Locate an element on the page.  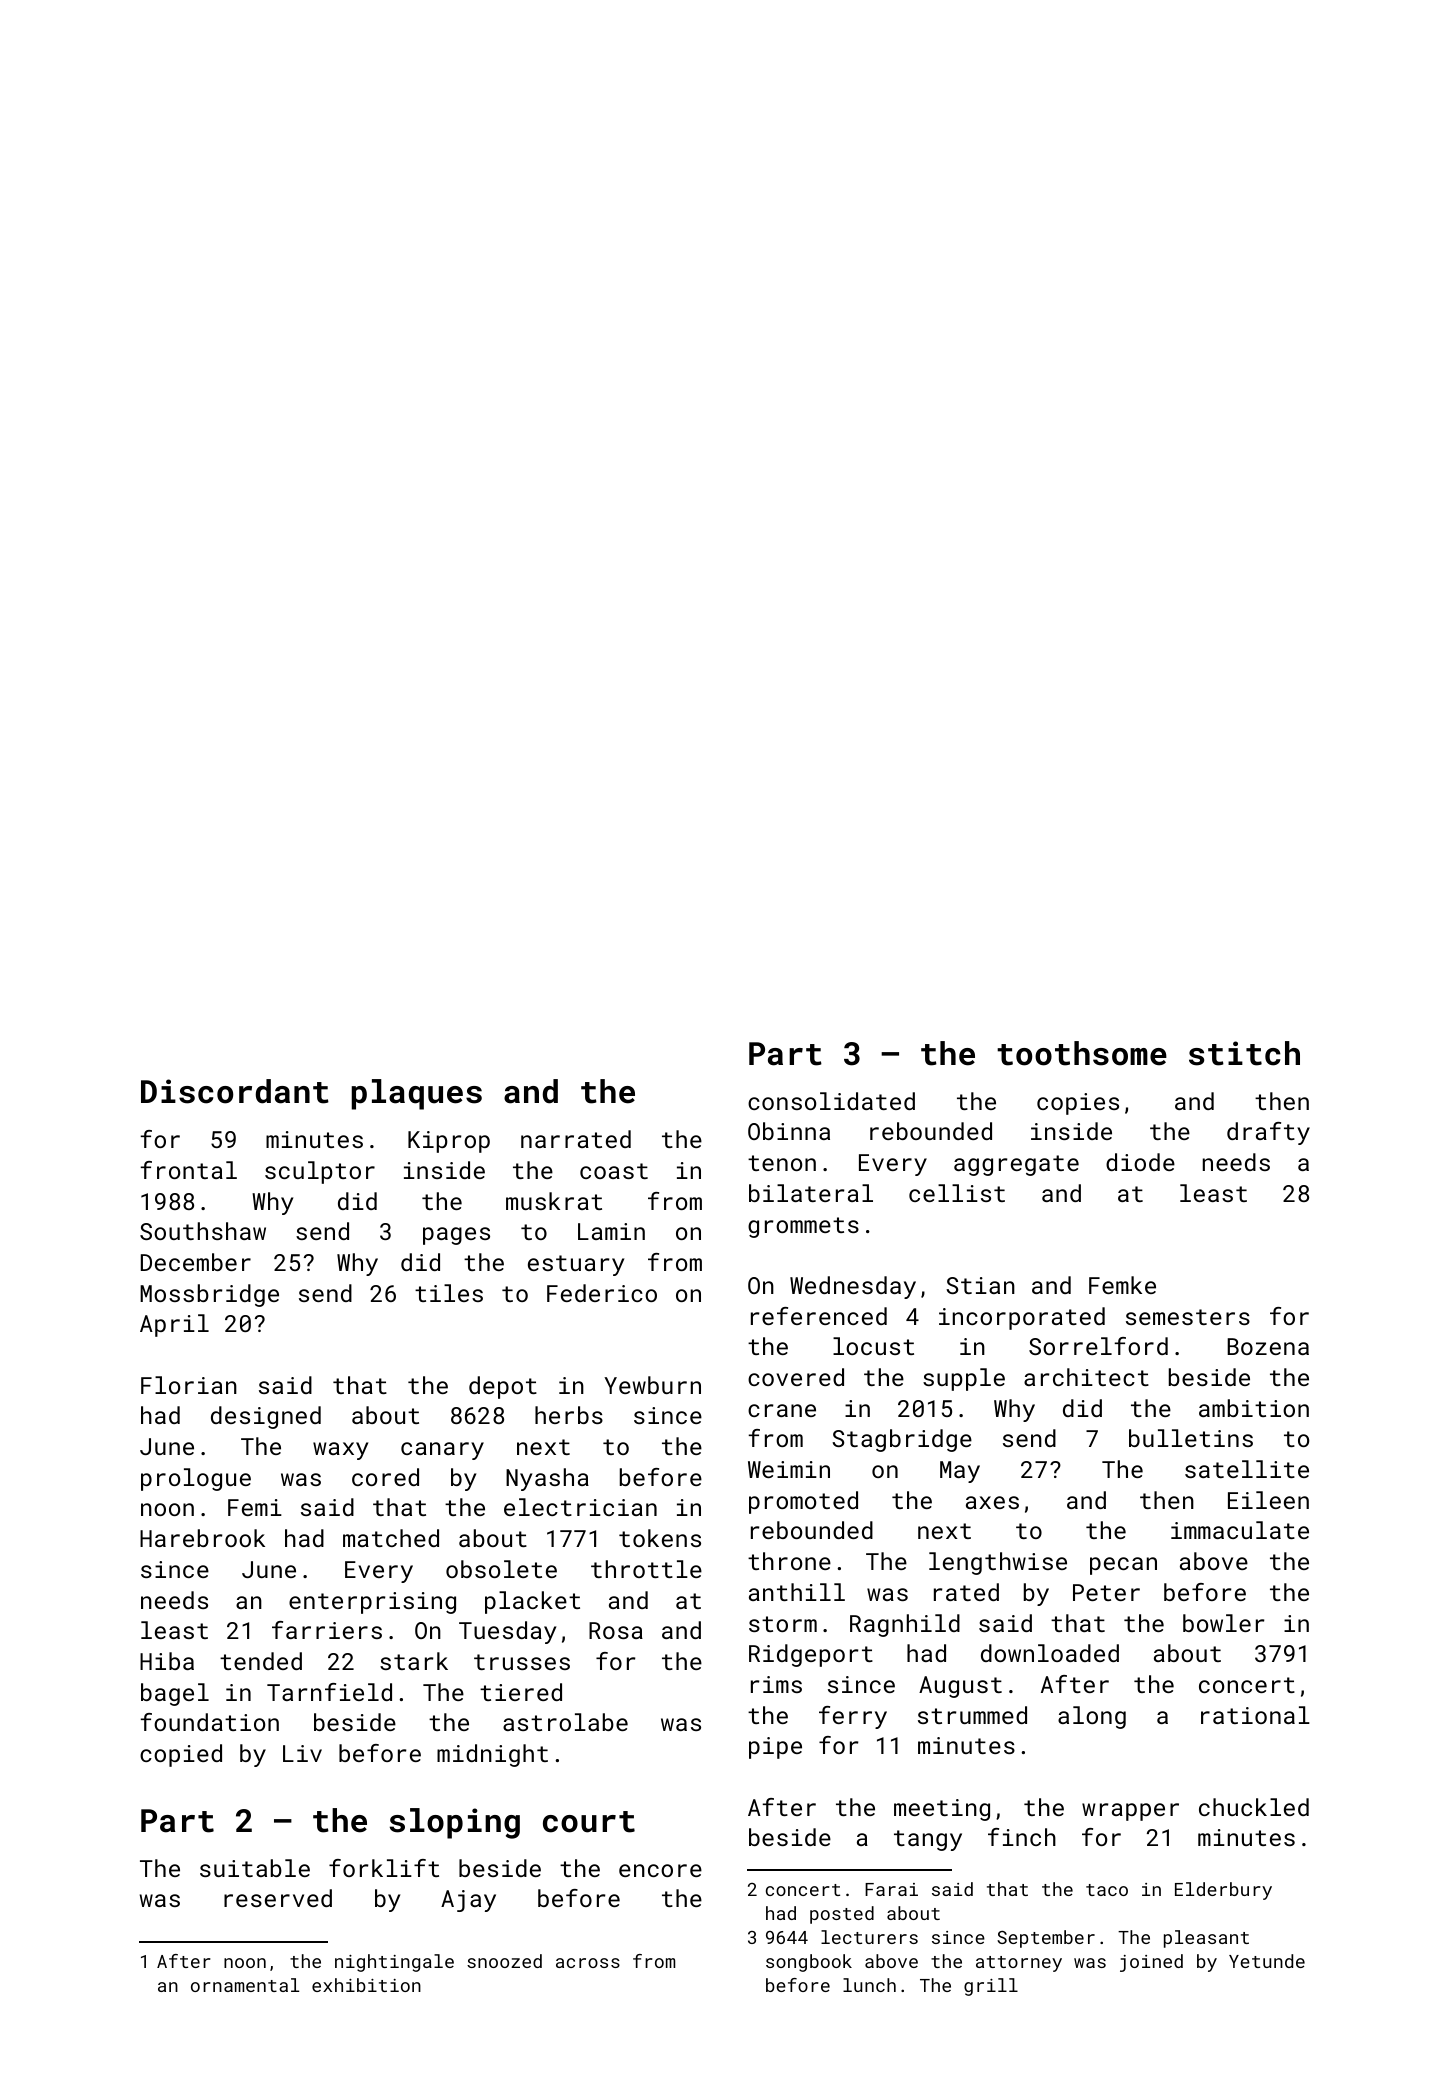
along is located at coordinates (1092, 1717).
